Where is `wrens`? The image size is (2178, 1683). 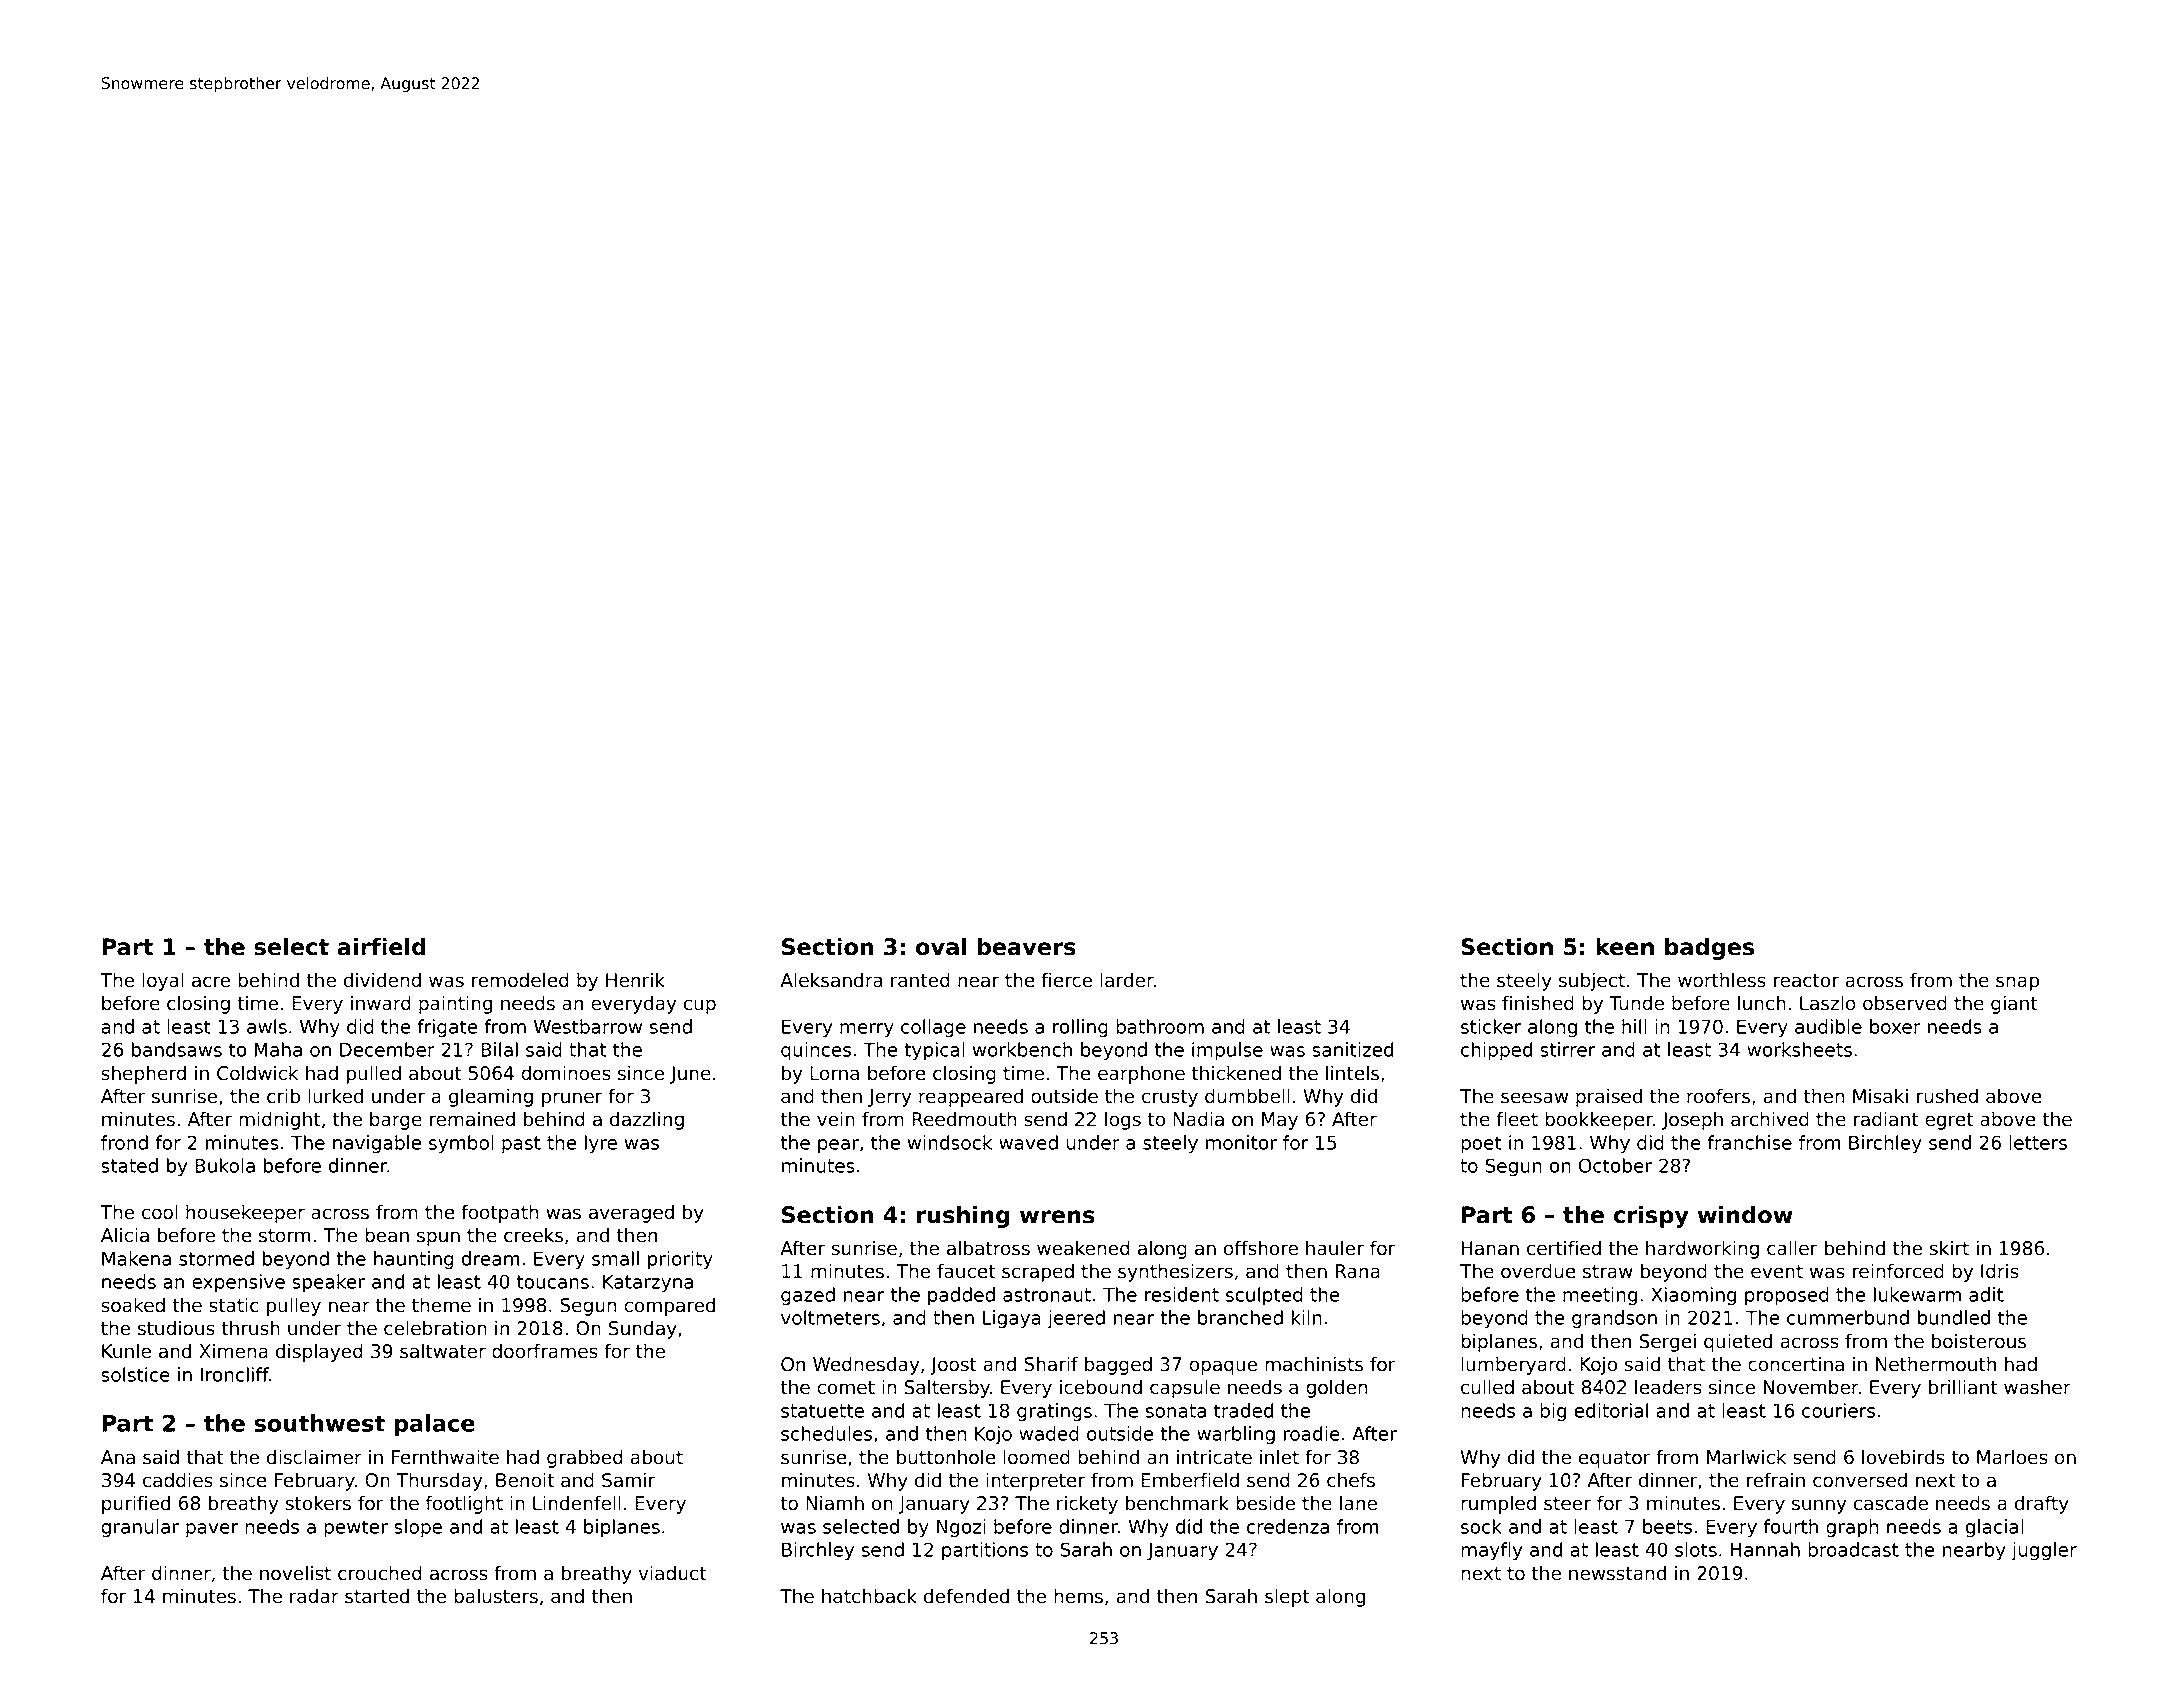 wrens is located at coordinates (1057, 1217).
